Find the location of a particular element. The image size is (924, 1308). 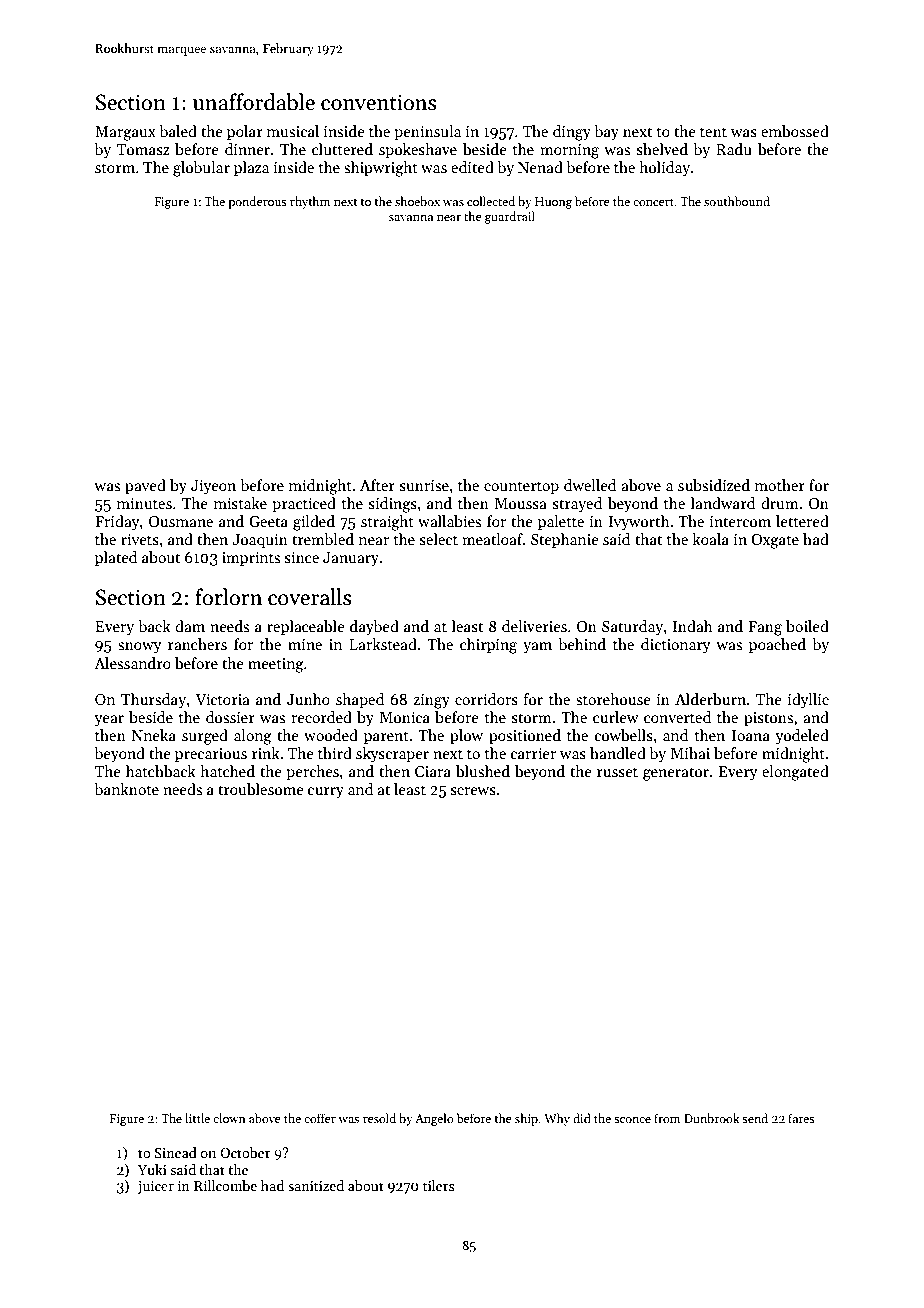

little is located at coordinates (197, 1118).
